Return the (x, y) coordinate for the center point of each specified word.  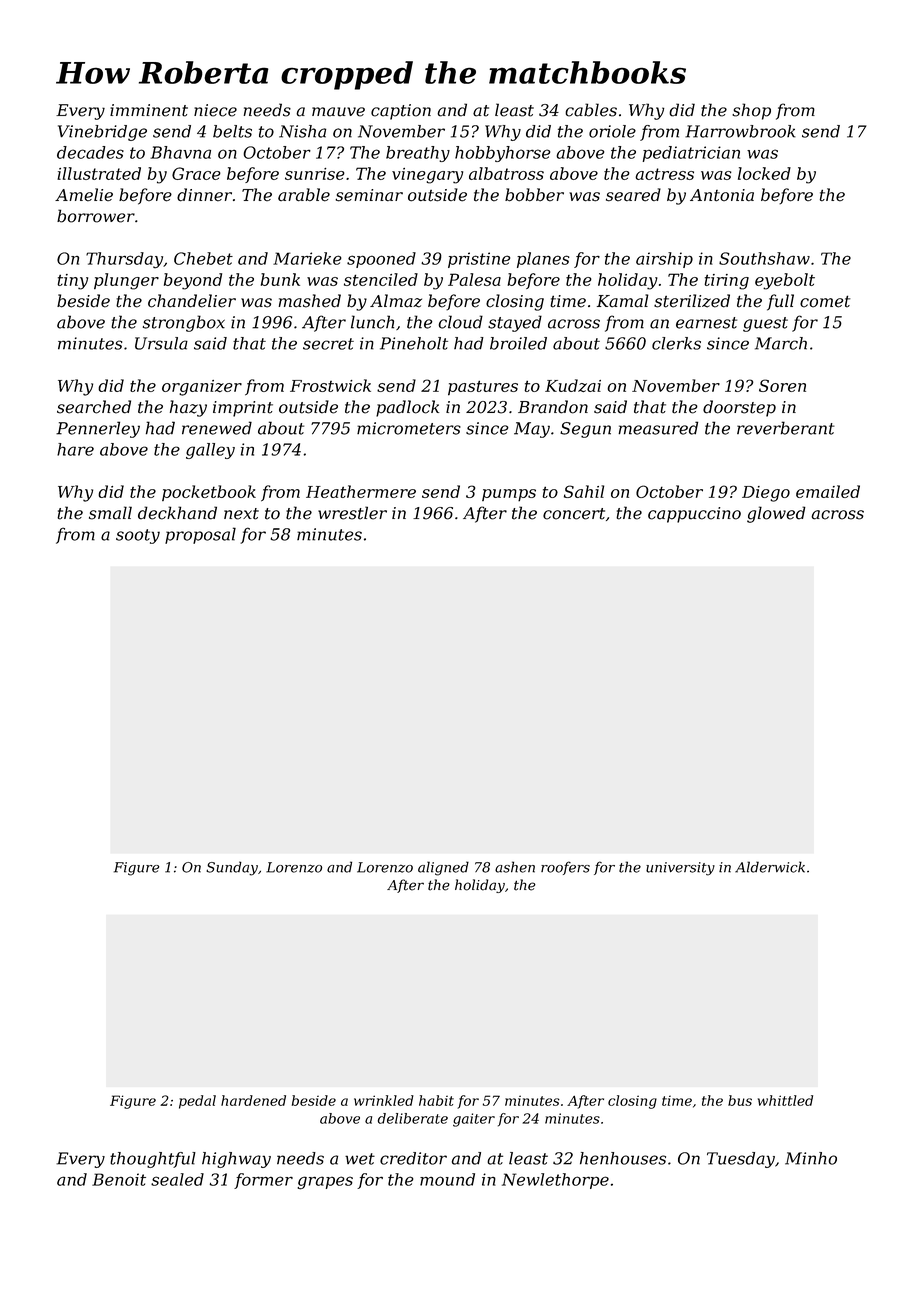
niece (215, 110)
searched (94, 407)
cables (591, 110)
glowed (776, 514)
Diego (766, 494)
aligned (443, 868)
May (532, 430)
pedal (197, 1102)
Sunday (232, 868)
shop (751, 111)
